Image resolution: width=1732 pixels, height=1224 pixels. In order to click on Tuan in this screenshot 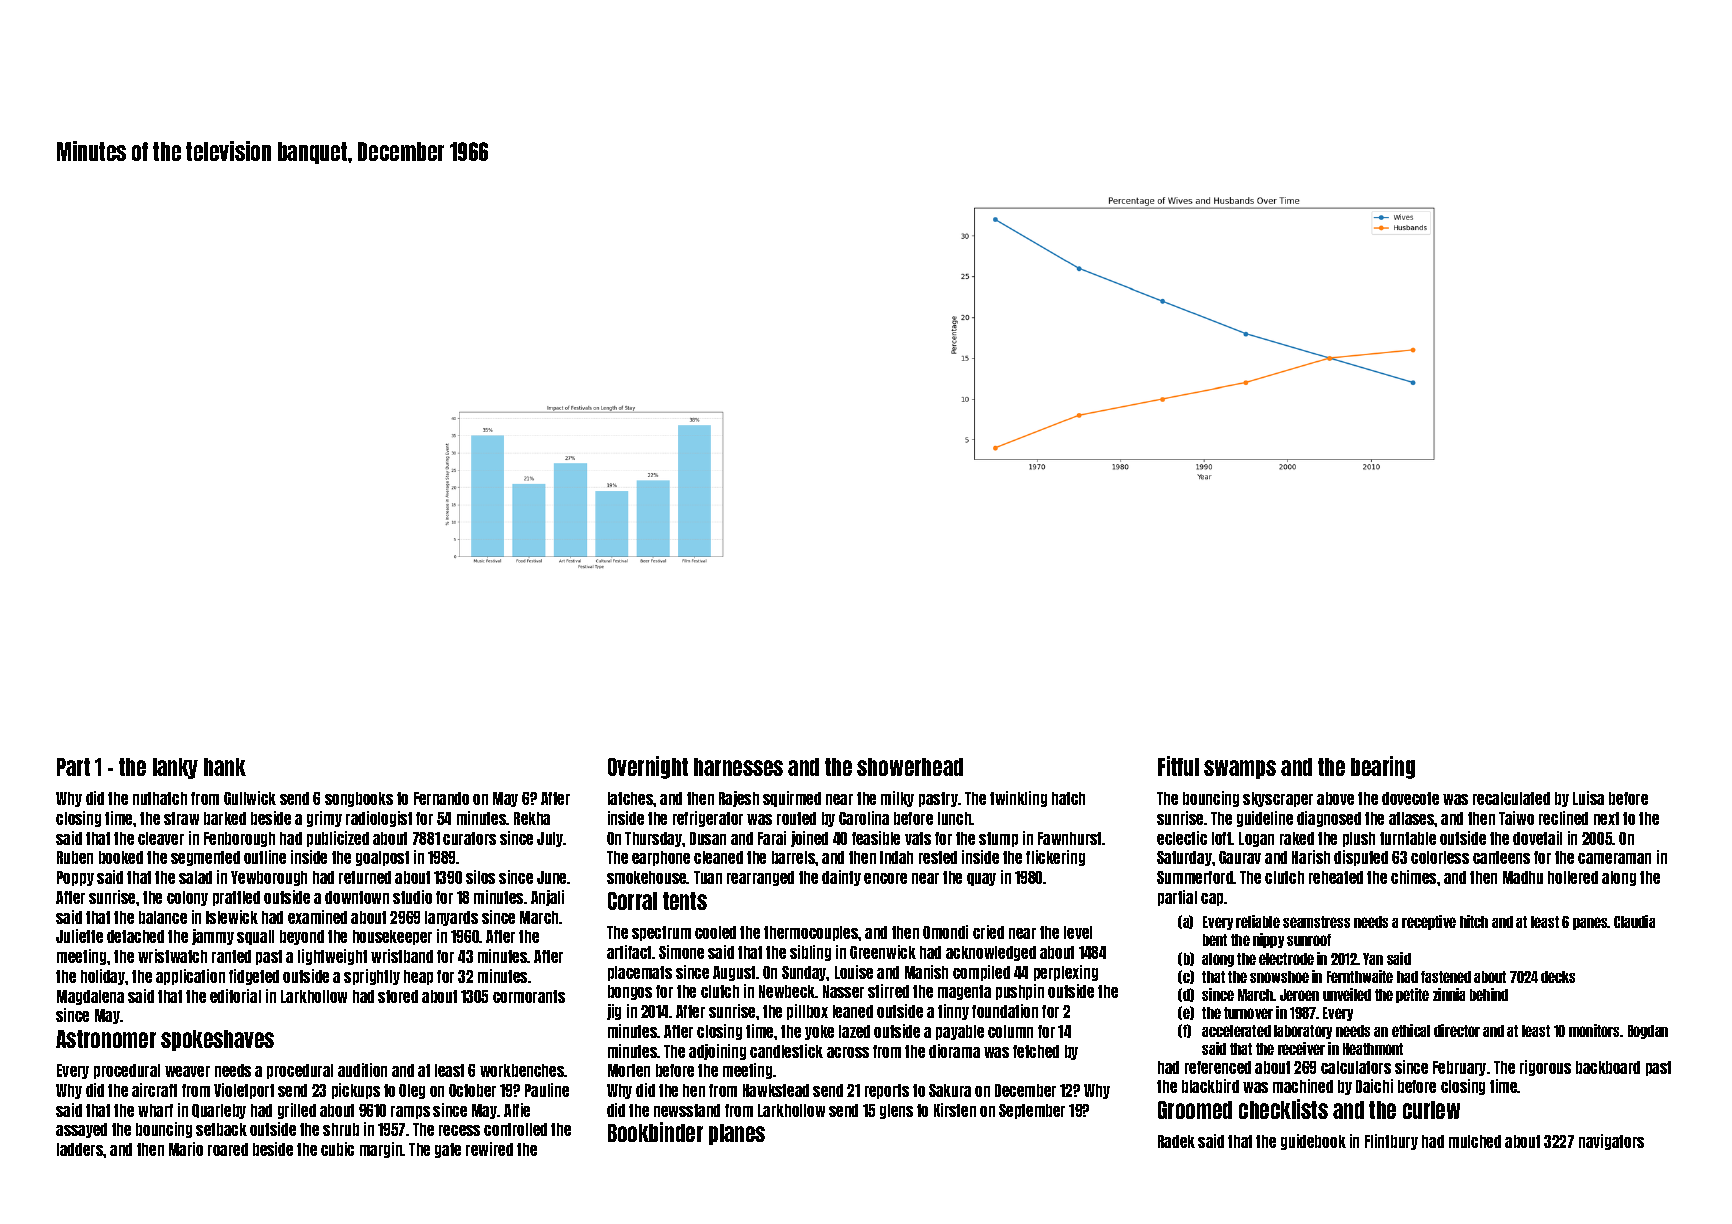, I will do `click(708, 877)`.
